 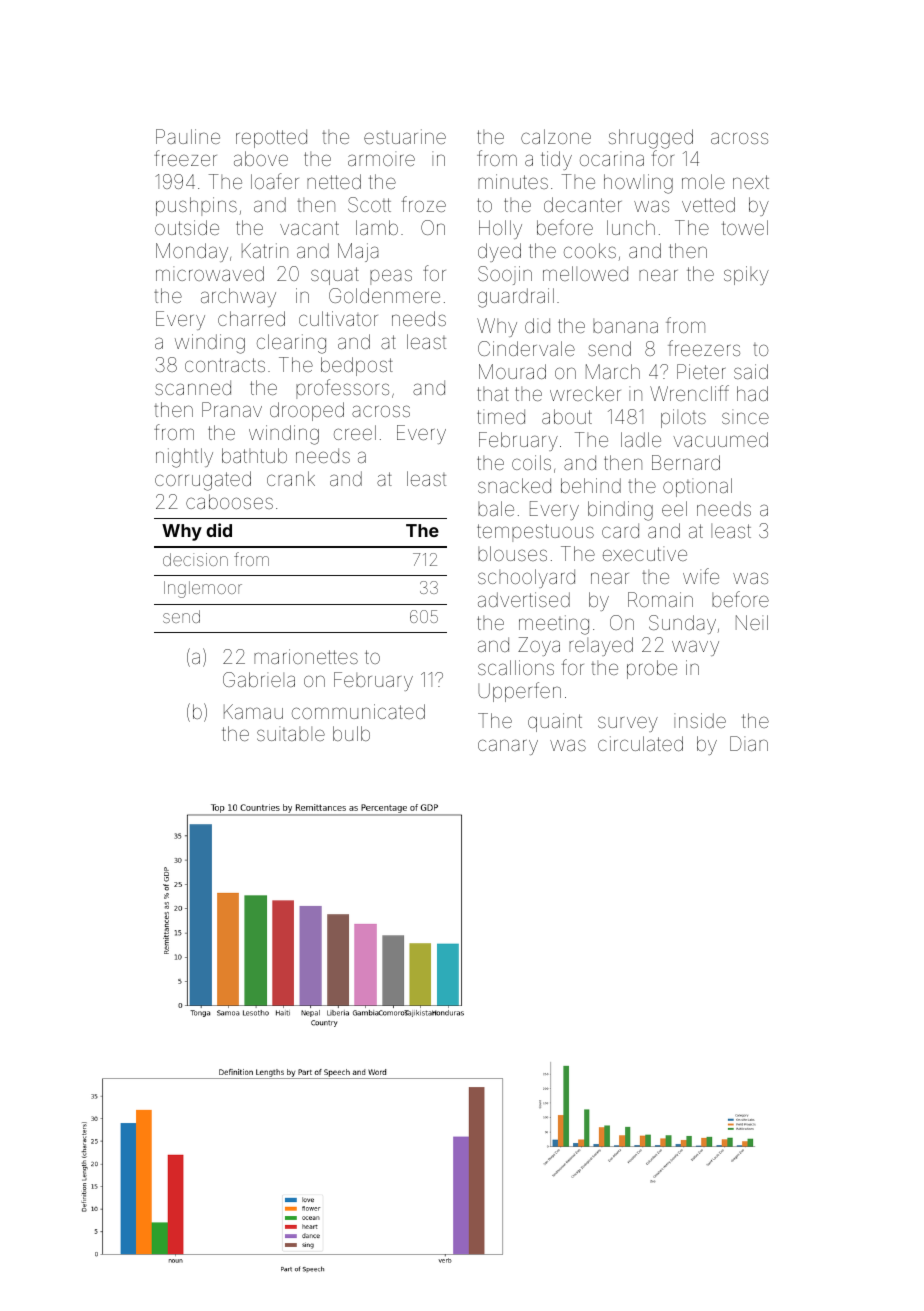 I want to click on calzone, so click(x=556, y=136).
